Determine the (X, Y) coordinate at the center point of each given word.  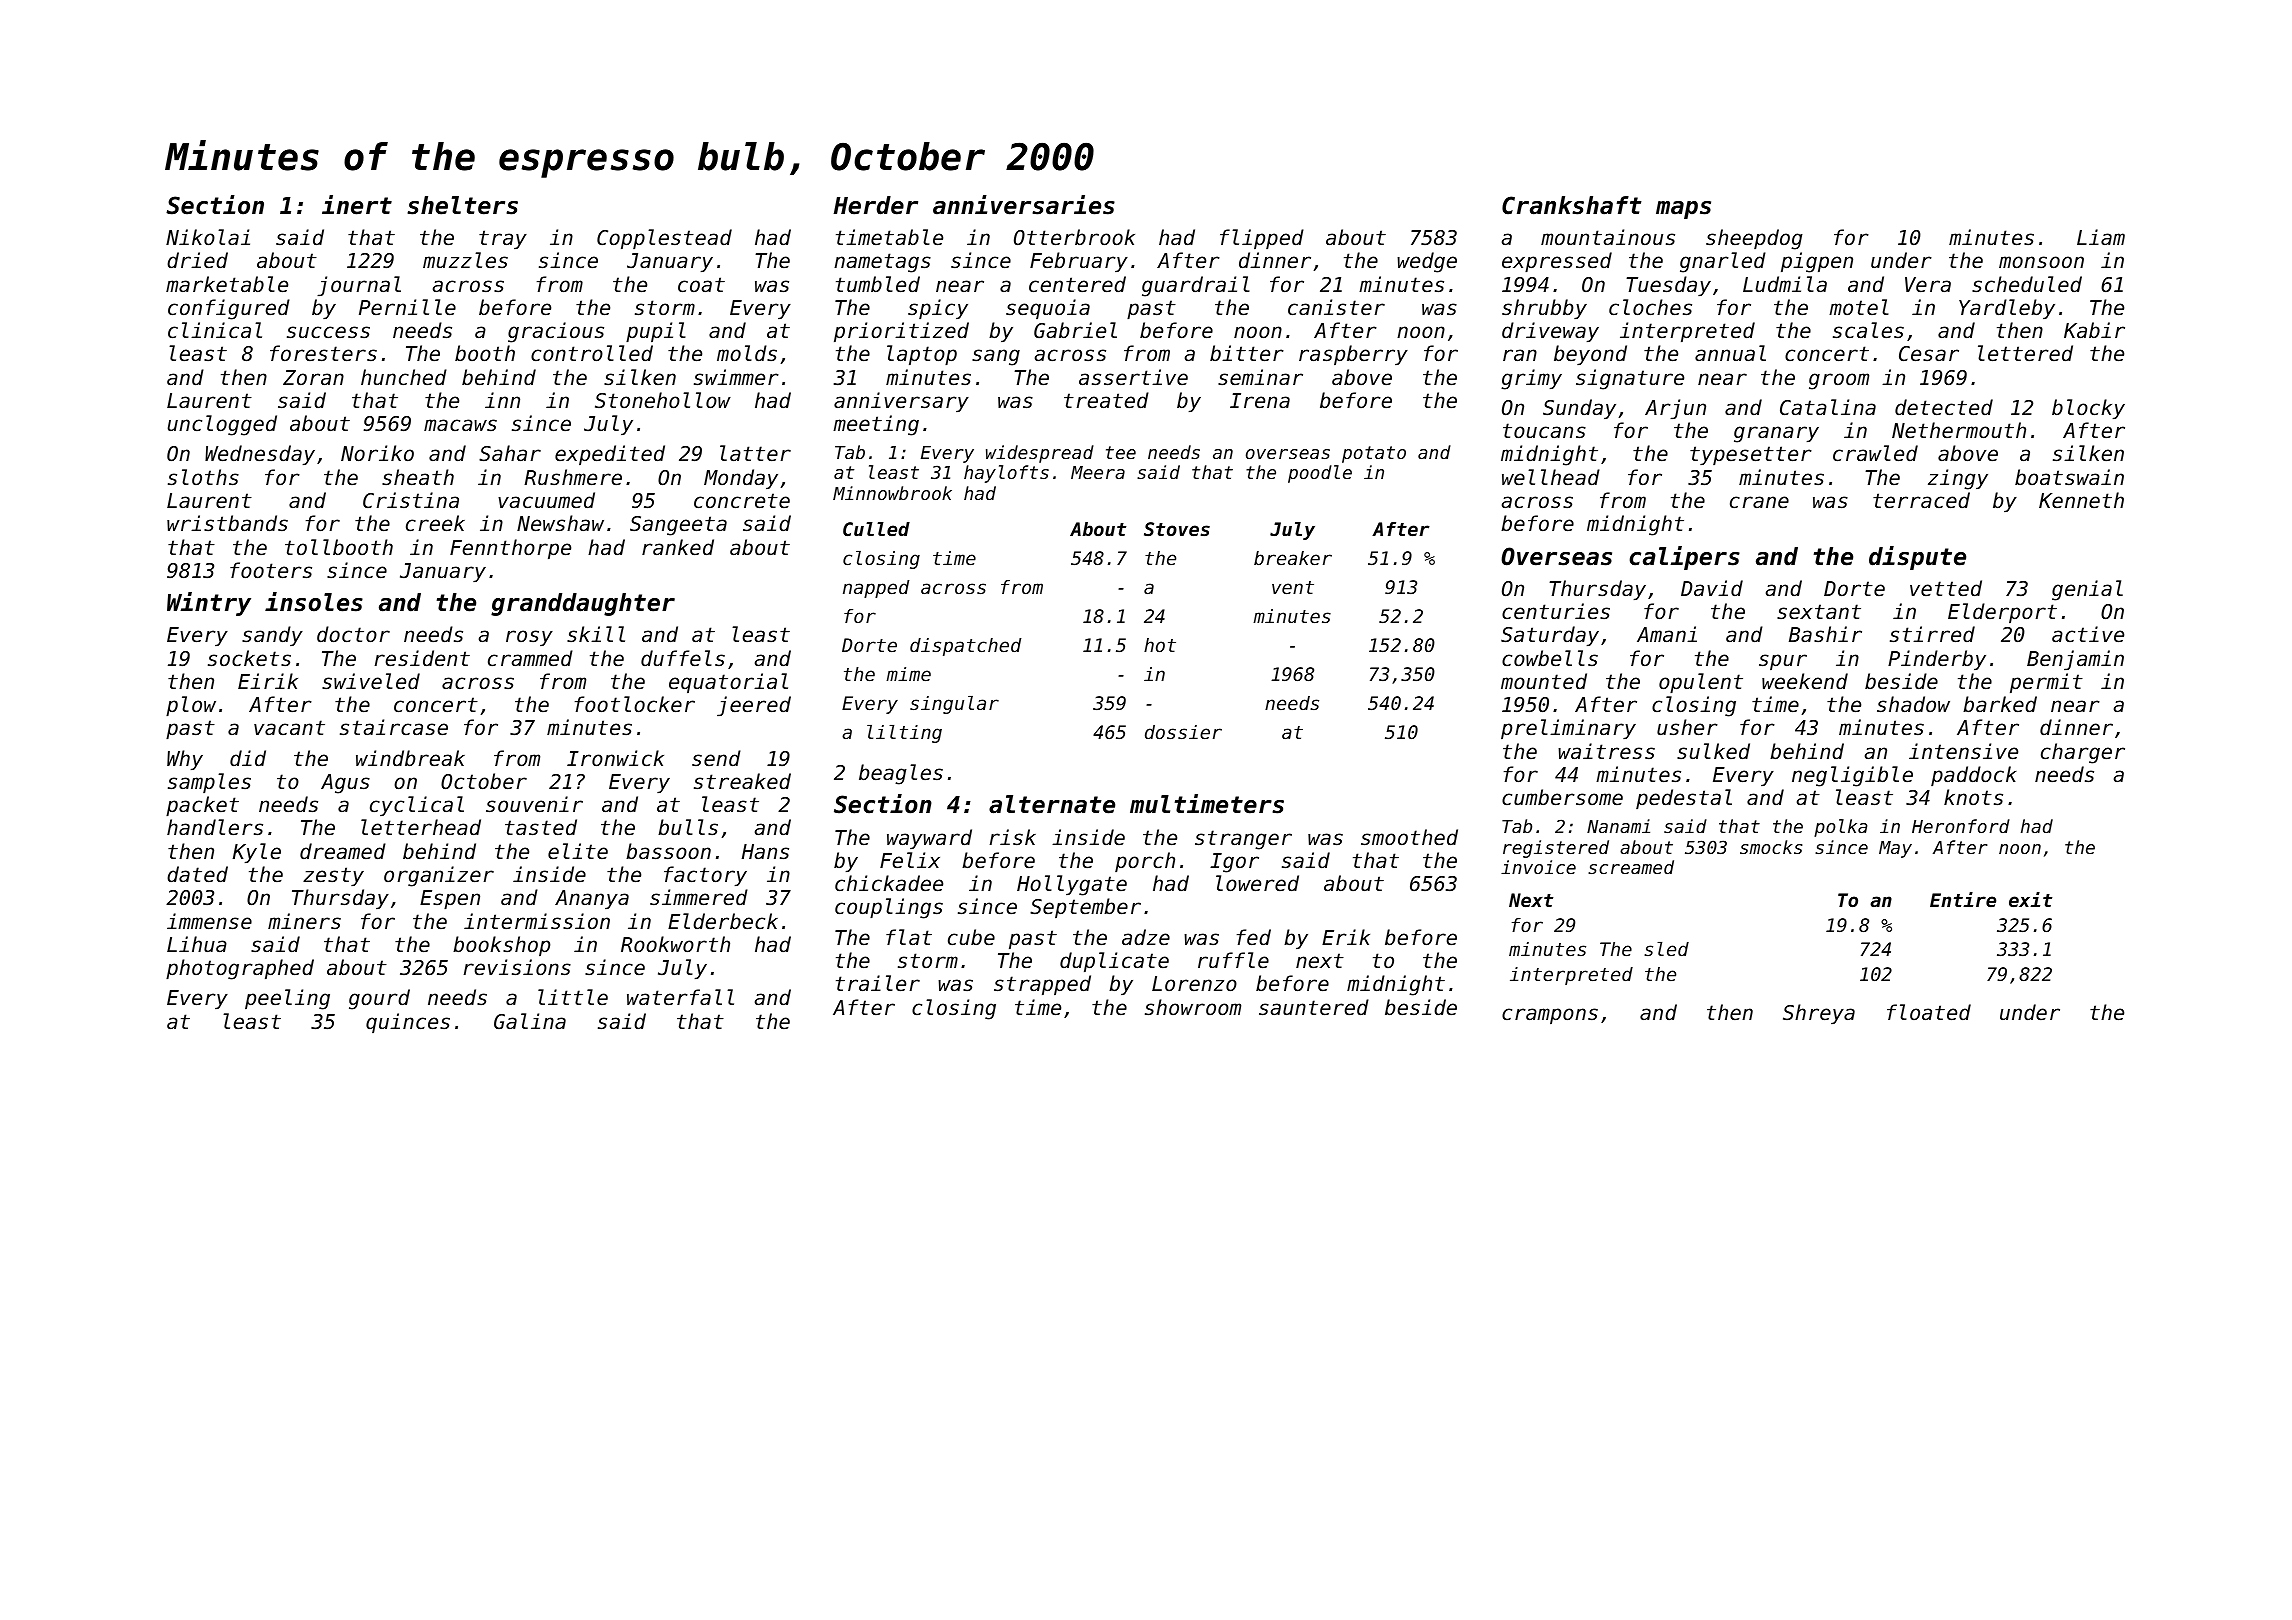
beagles (901, 774)
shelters (462, 205)
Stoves (1177, 529)
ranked (678, 547)
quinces (408, 1023)
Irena (1260, 401)
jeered (754, 706)
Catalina (1828, 407)
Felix (910, 860)
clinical (215, 330)
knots (1973, 797)
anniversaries (1024, 205)
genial (2087, 590)
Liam (2101, 237)
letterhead (421, 827)
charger (2083, 753)
